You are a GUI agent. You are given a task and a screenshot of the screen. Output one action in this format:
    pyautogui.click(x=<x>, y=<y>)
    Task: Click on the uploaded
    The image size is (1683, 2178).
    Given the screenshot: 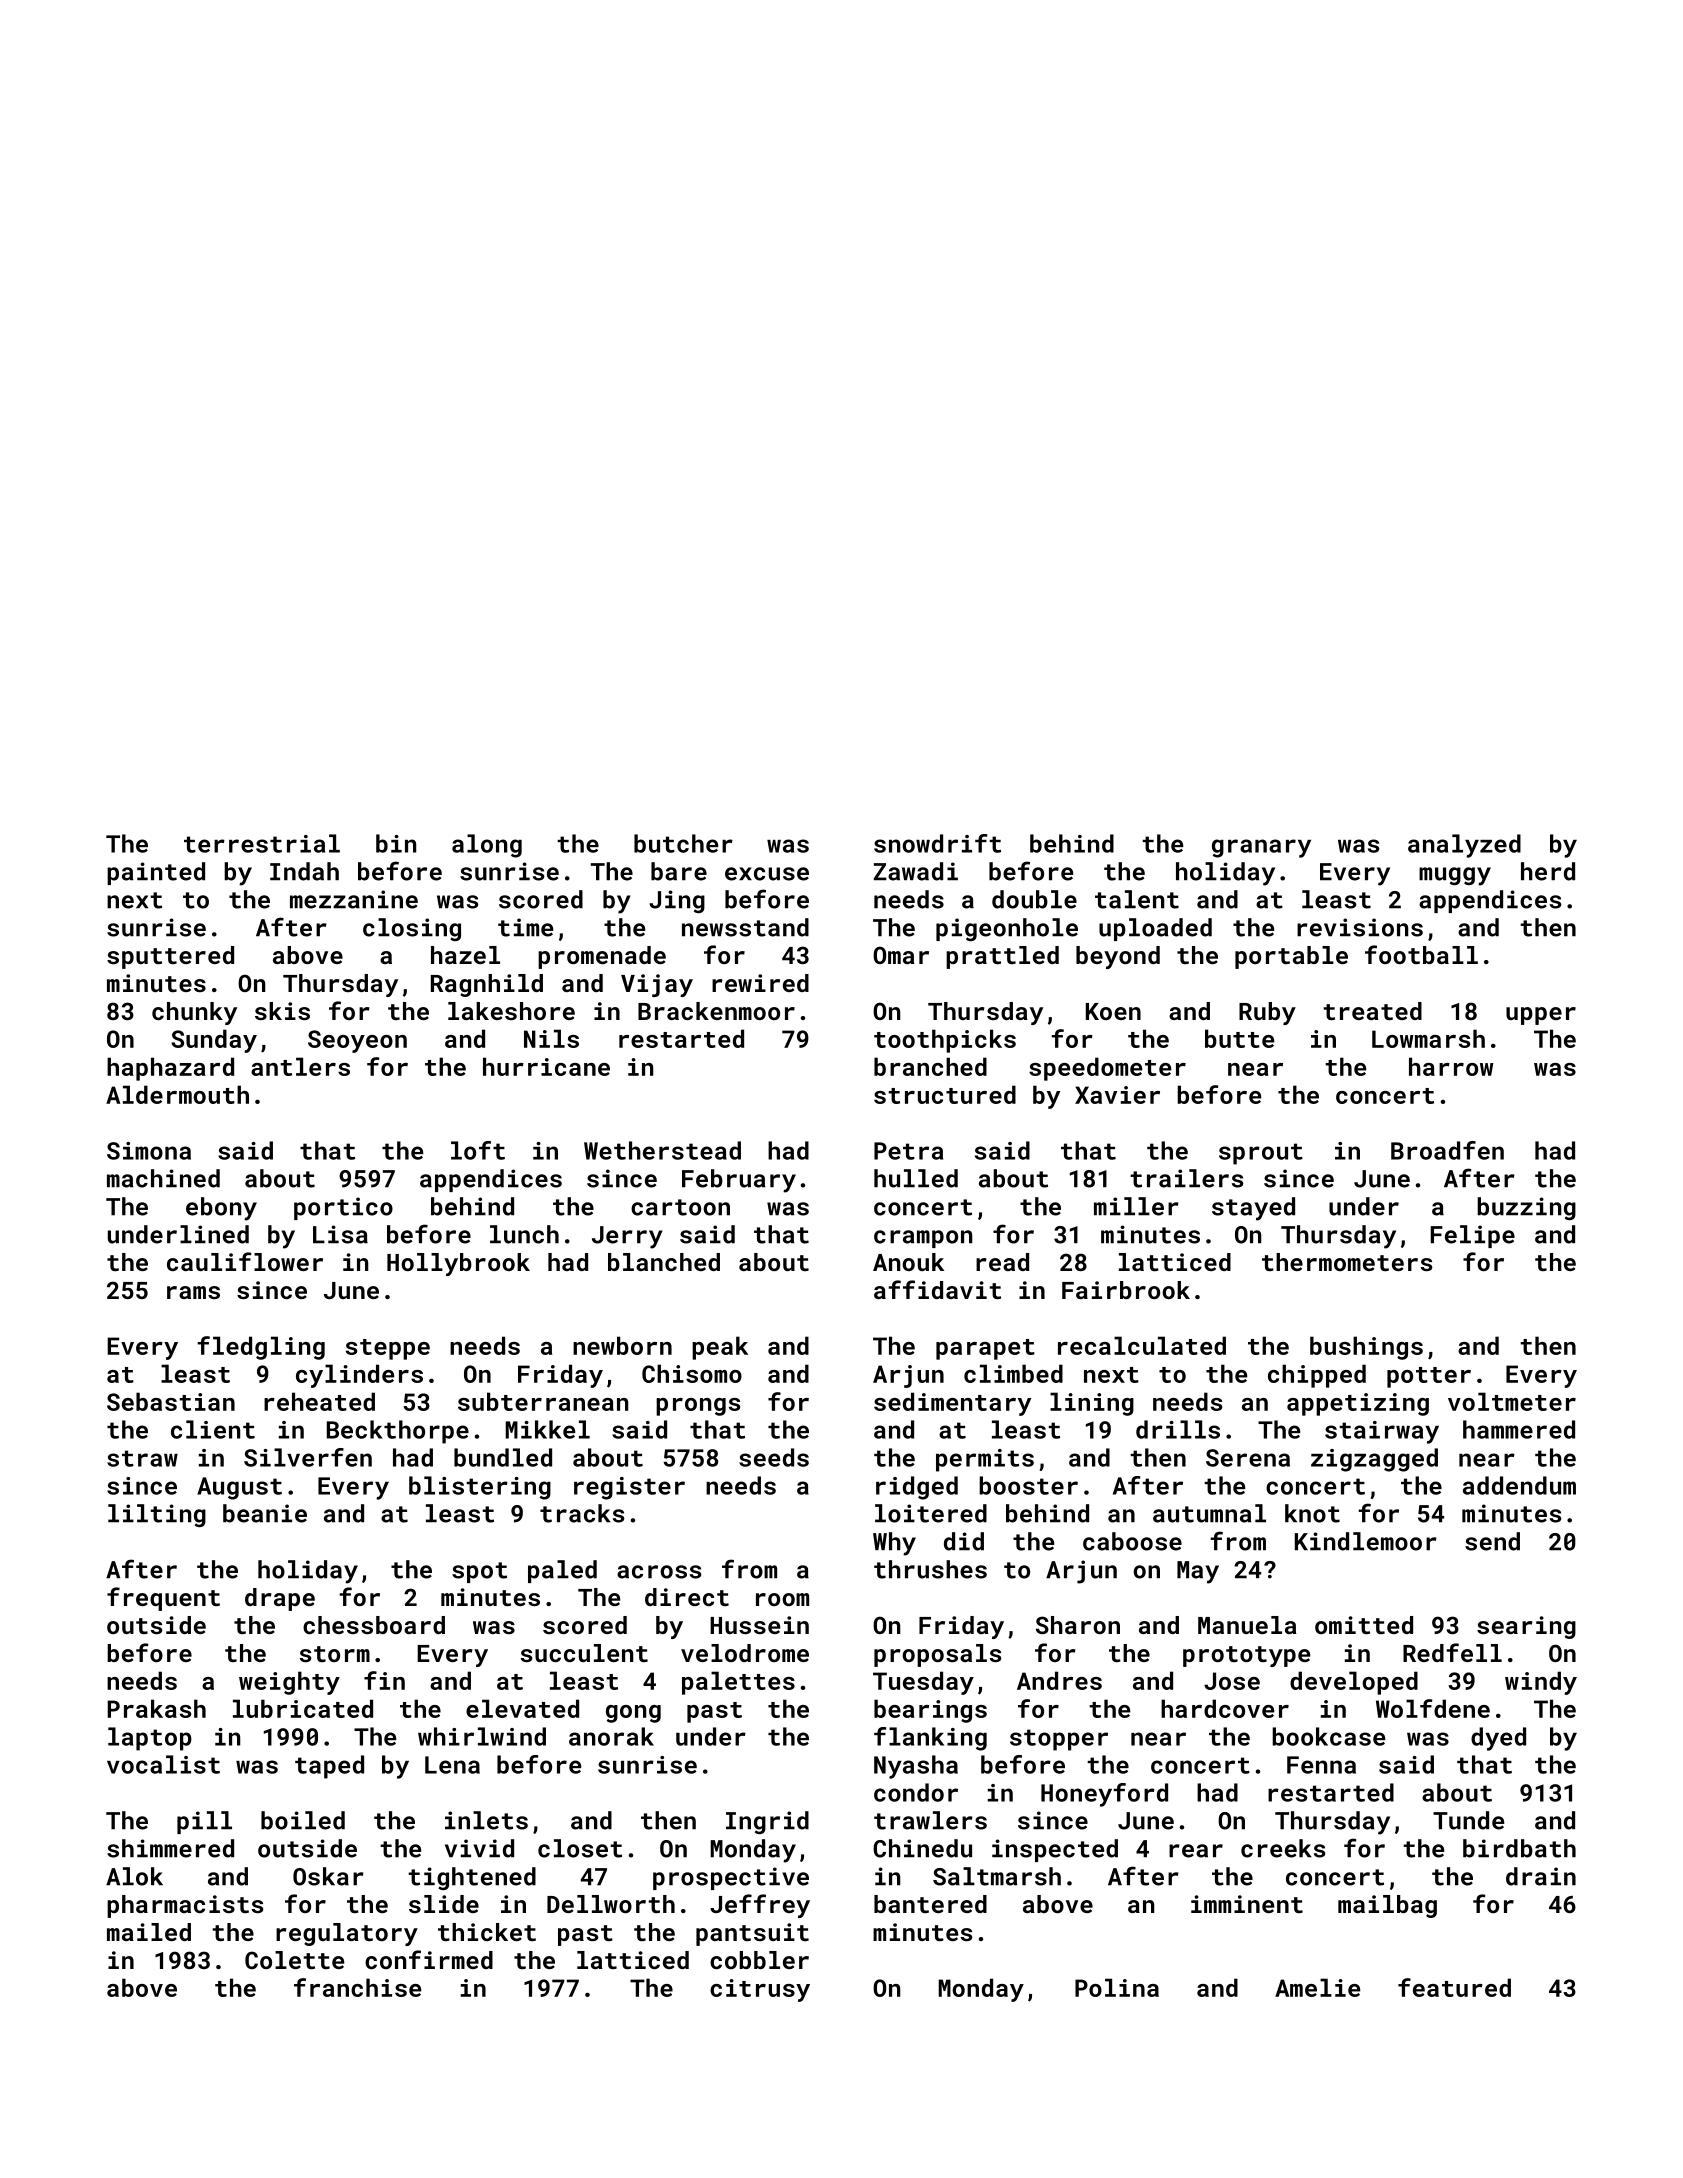 What is the action you would take?
    pyautogui.click(x=1155, y=929)
